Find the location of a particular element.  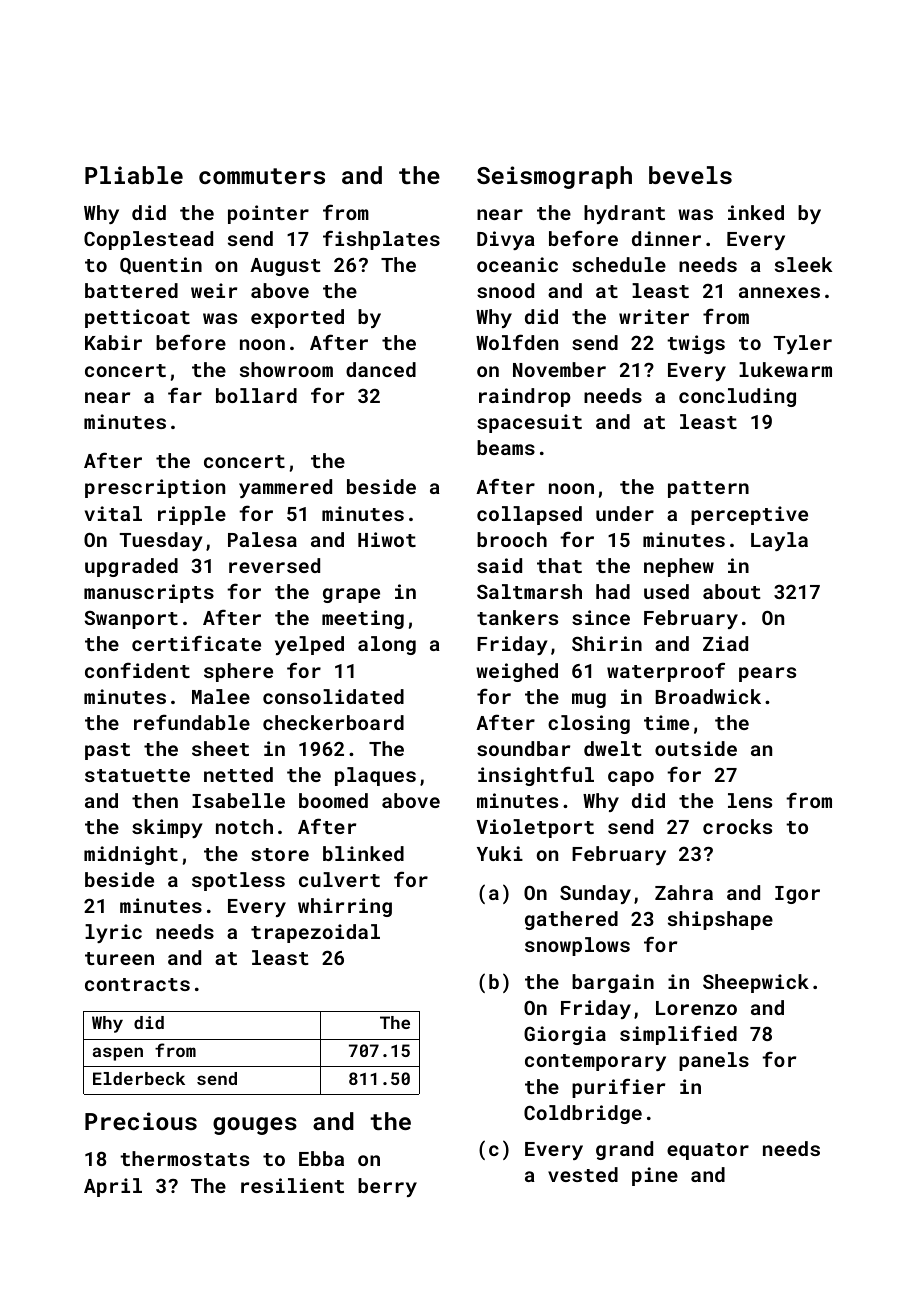

Zahra is located at coordinates (684, 892).
